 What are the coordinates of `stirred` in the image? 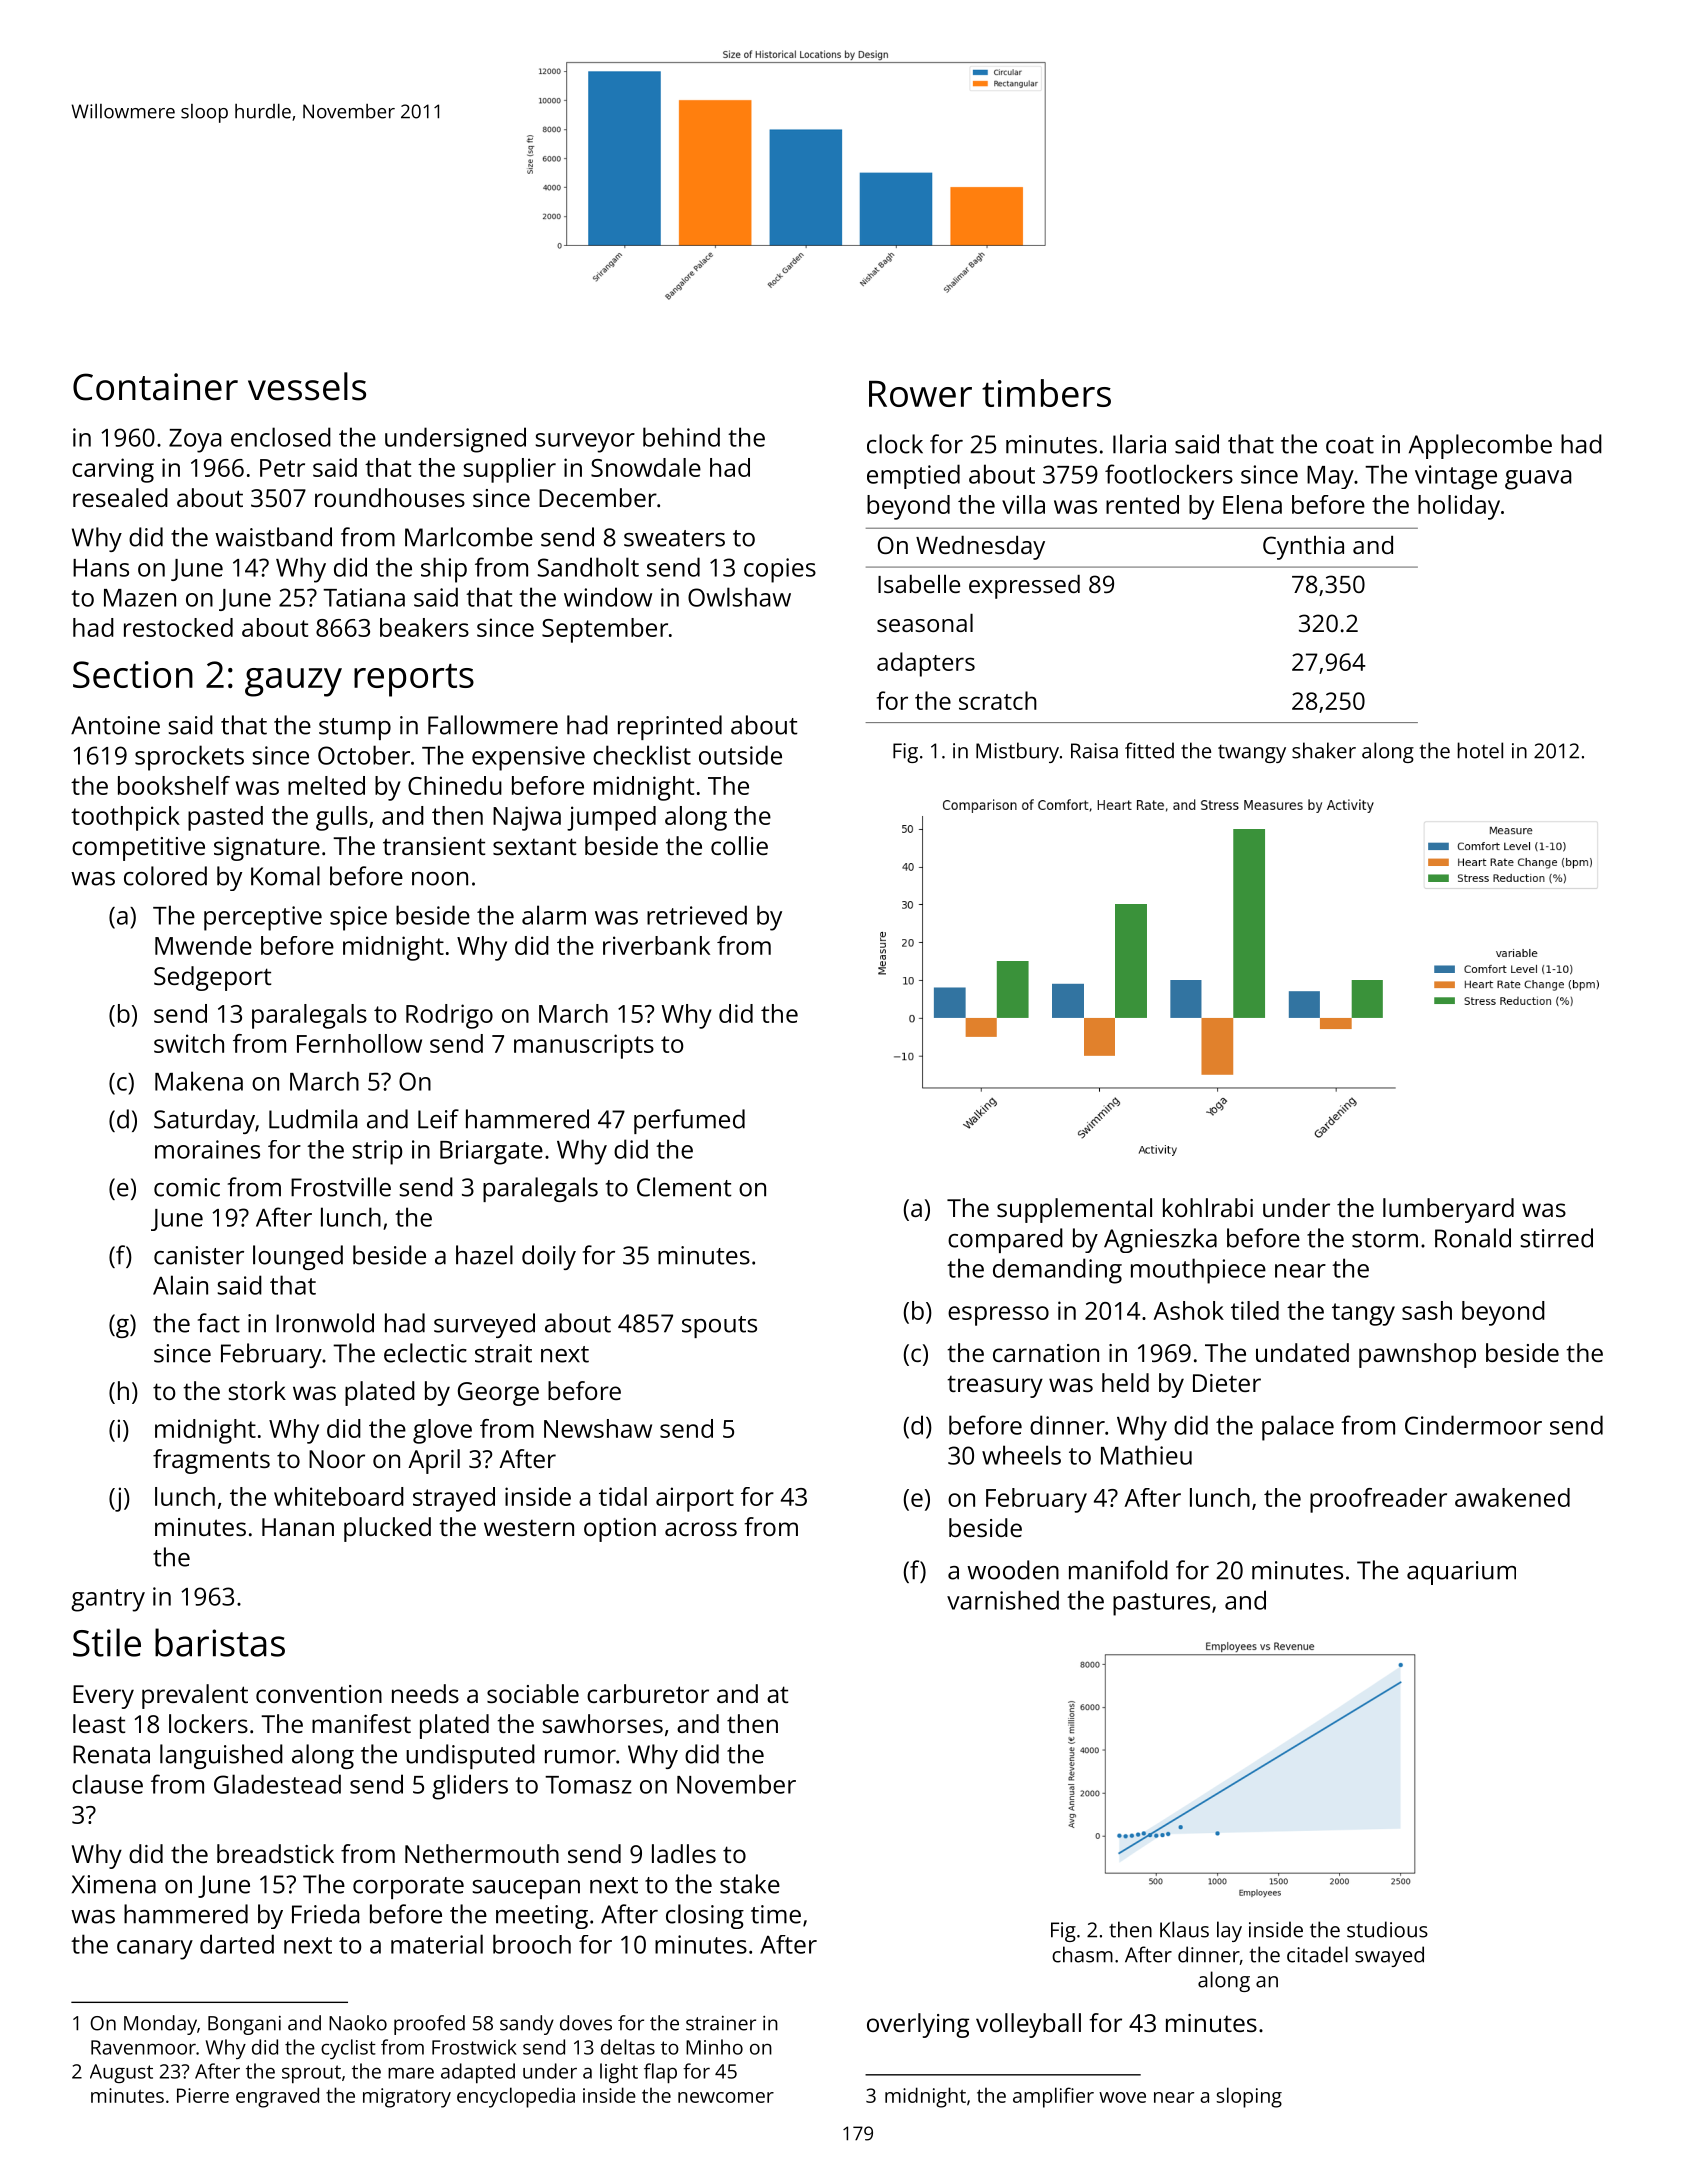 It's located at (1556, 1238).
